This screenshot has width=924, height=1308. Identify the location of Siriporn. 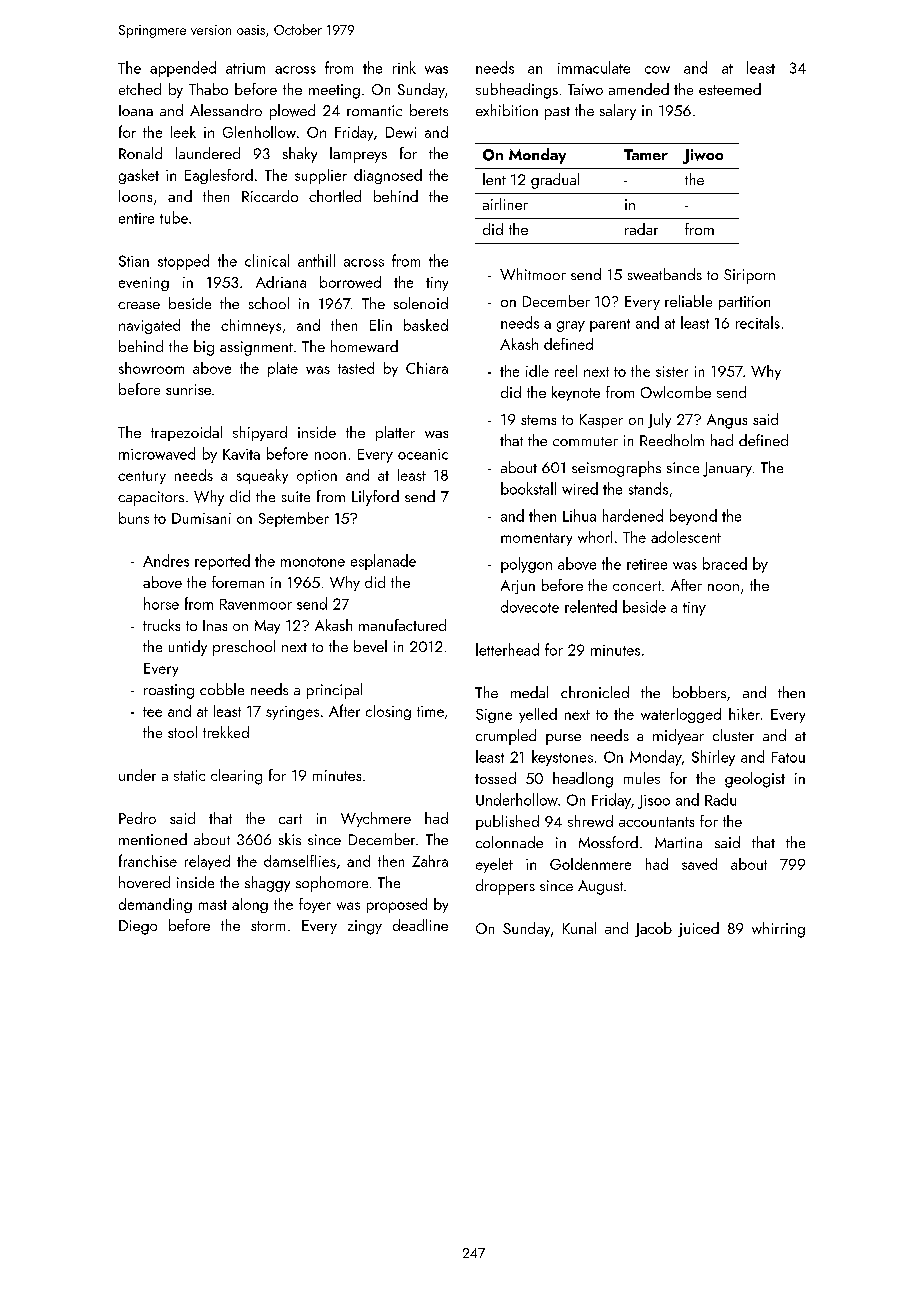
(749, 276).
